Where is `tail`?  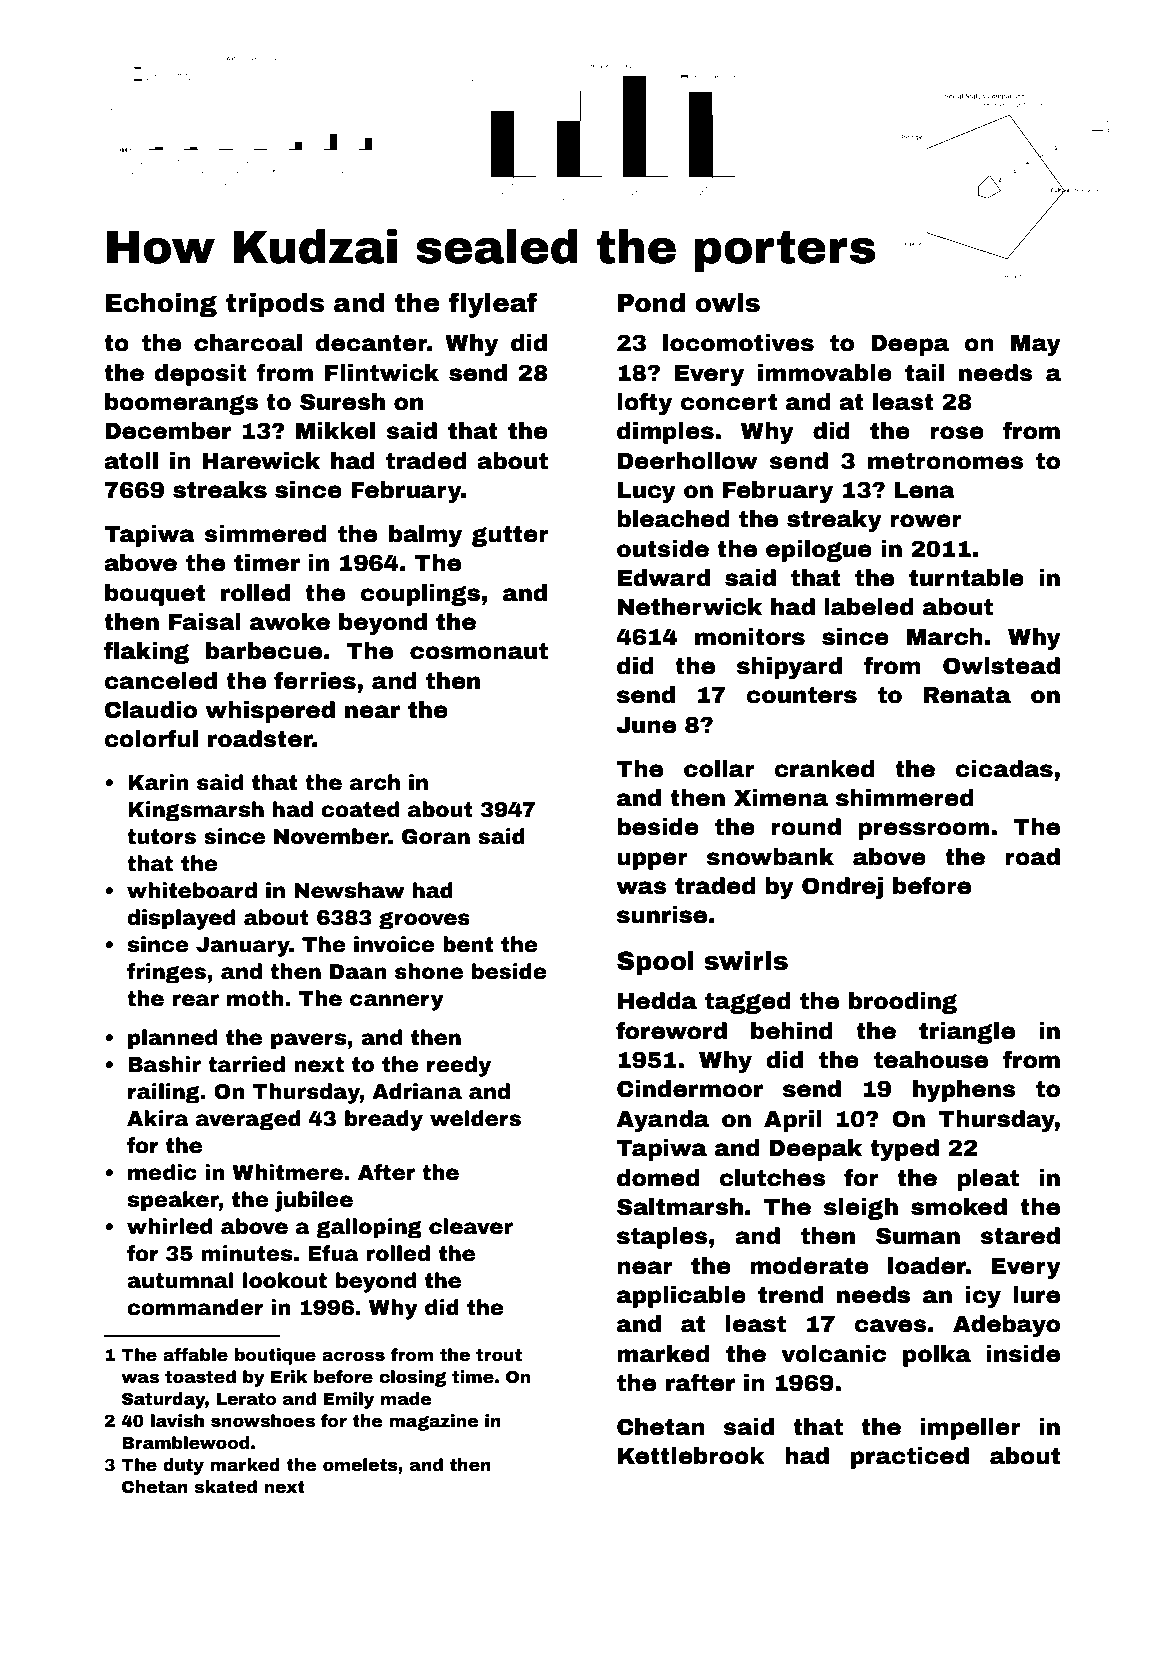 tail is located at coordinates (924, 373).
